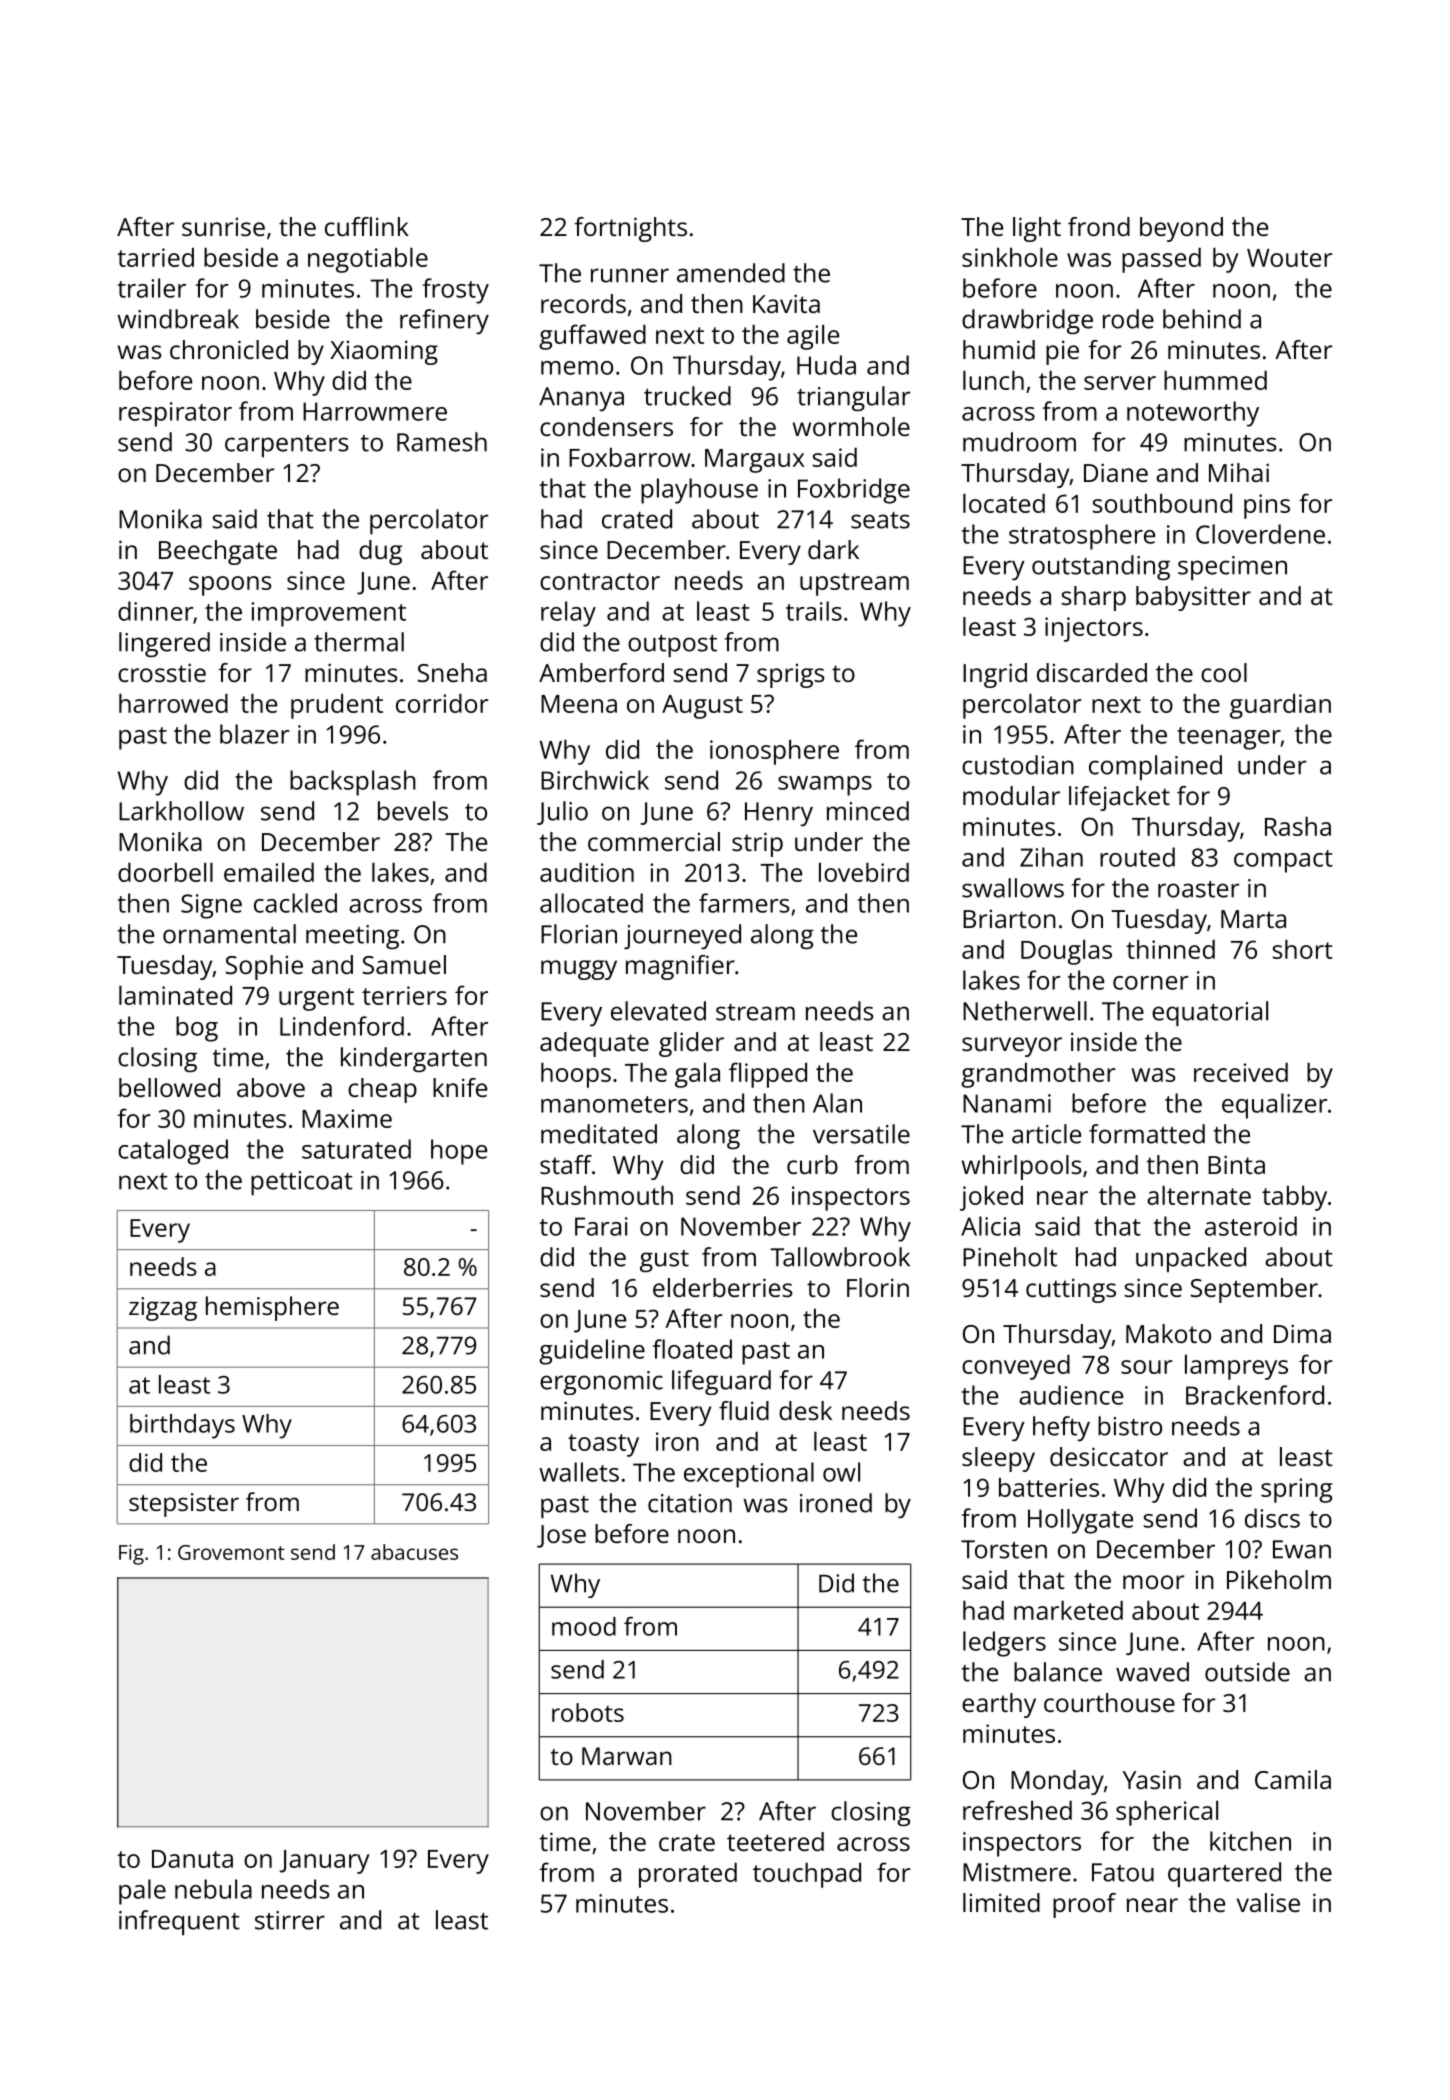  I want to click on stirrer, so click(290, 1920).
